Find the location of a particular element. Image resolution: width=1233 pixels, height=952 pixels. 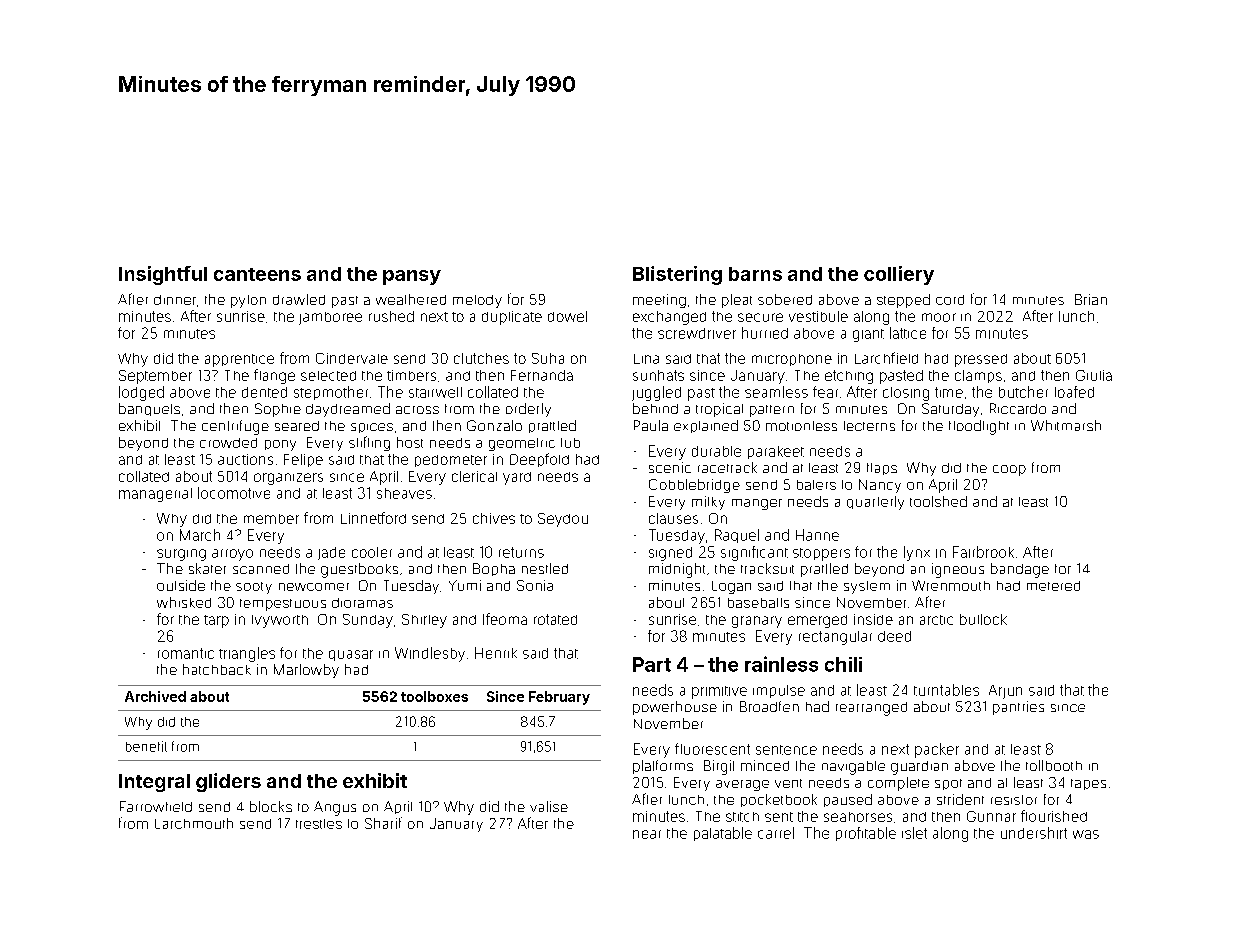

Archived is located at coordinates (155, 696).
